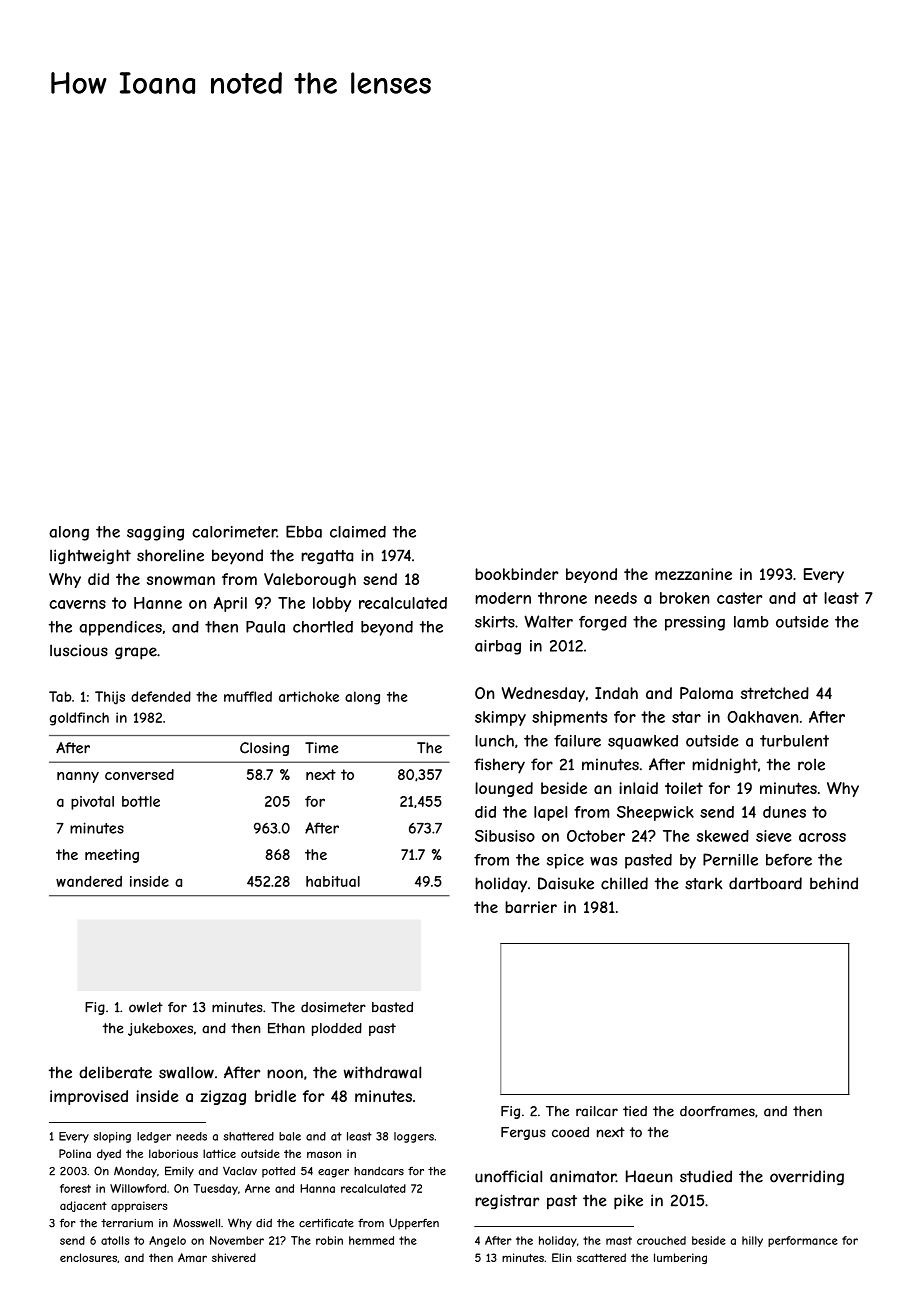 This image has height=1314, width=924. Describe the element at coordinates (333, 881) in the image. I see `habitual` at that location.
